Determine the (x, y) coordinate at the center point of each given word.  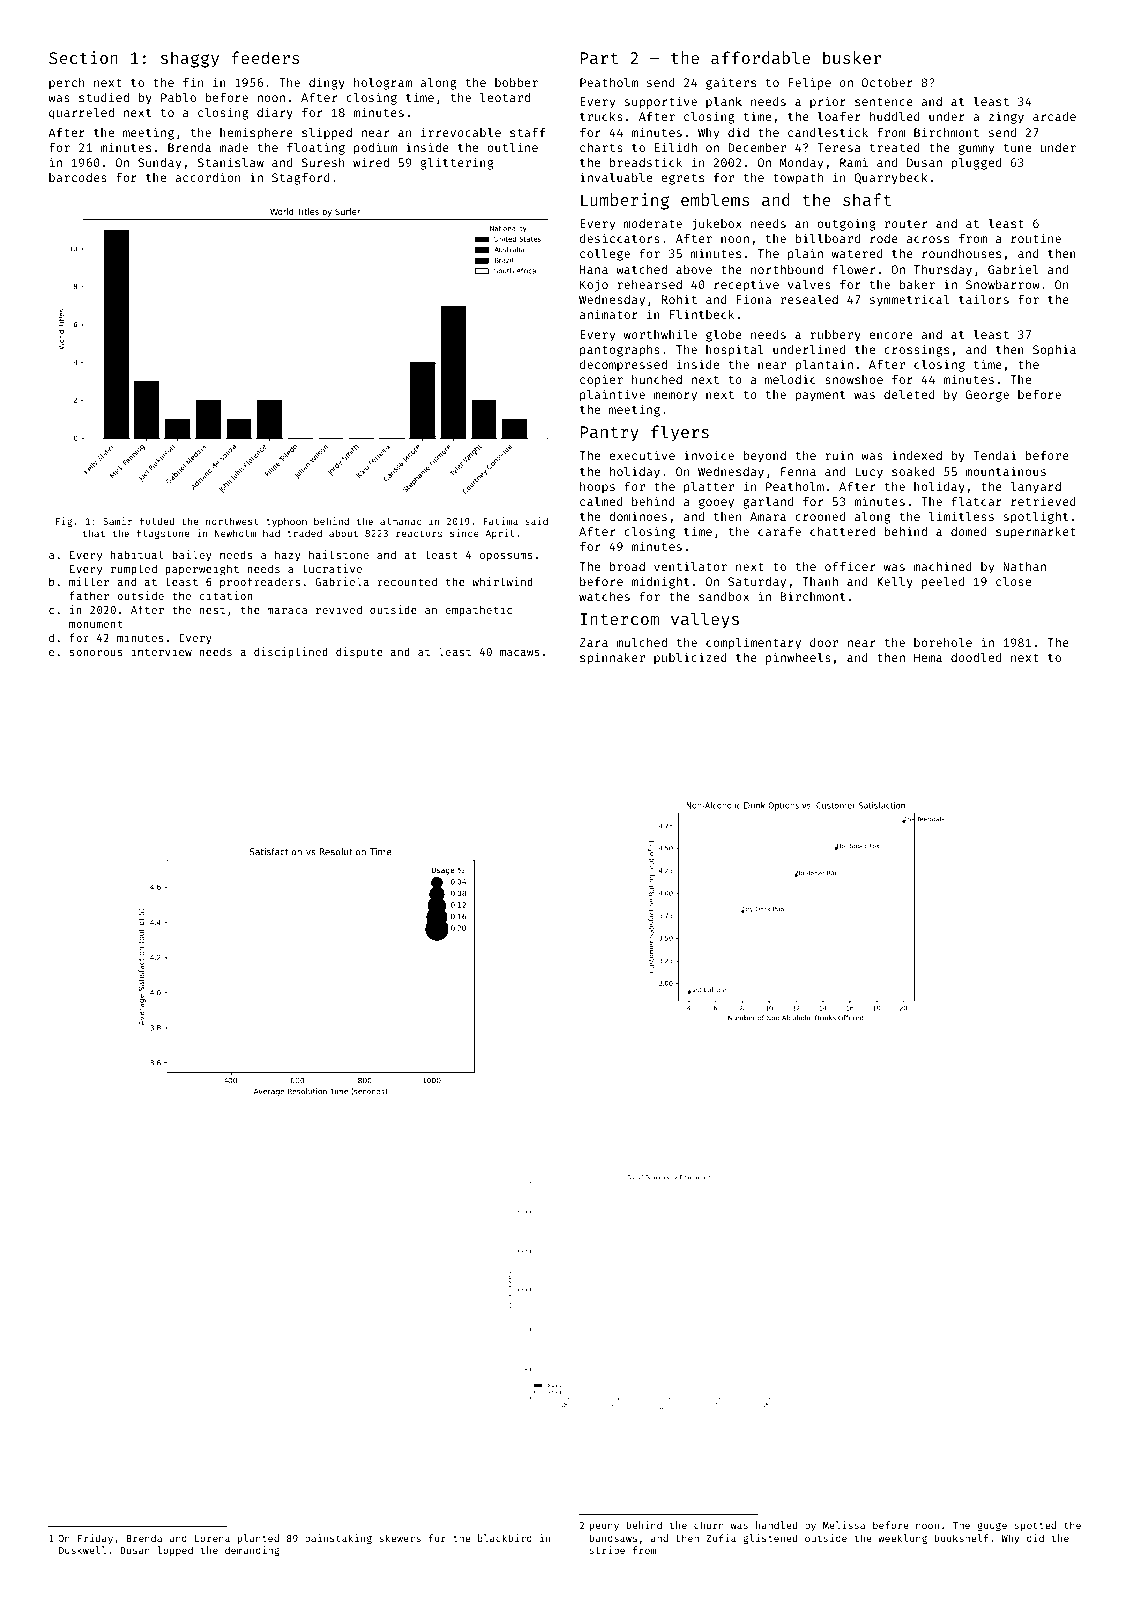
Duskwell (82, 1550)
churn (709, 1525)
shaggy (190, 59)
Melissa (844, 1525)
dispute (359, 653)
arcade (1054, 116)
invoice (709, 455)
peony (604, 1527)
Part (599, 58)
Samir (117, 521)
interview (162, 651)
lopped (175, 1551)
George (987, 396)
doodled (976, 657)
